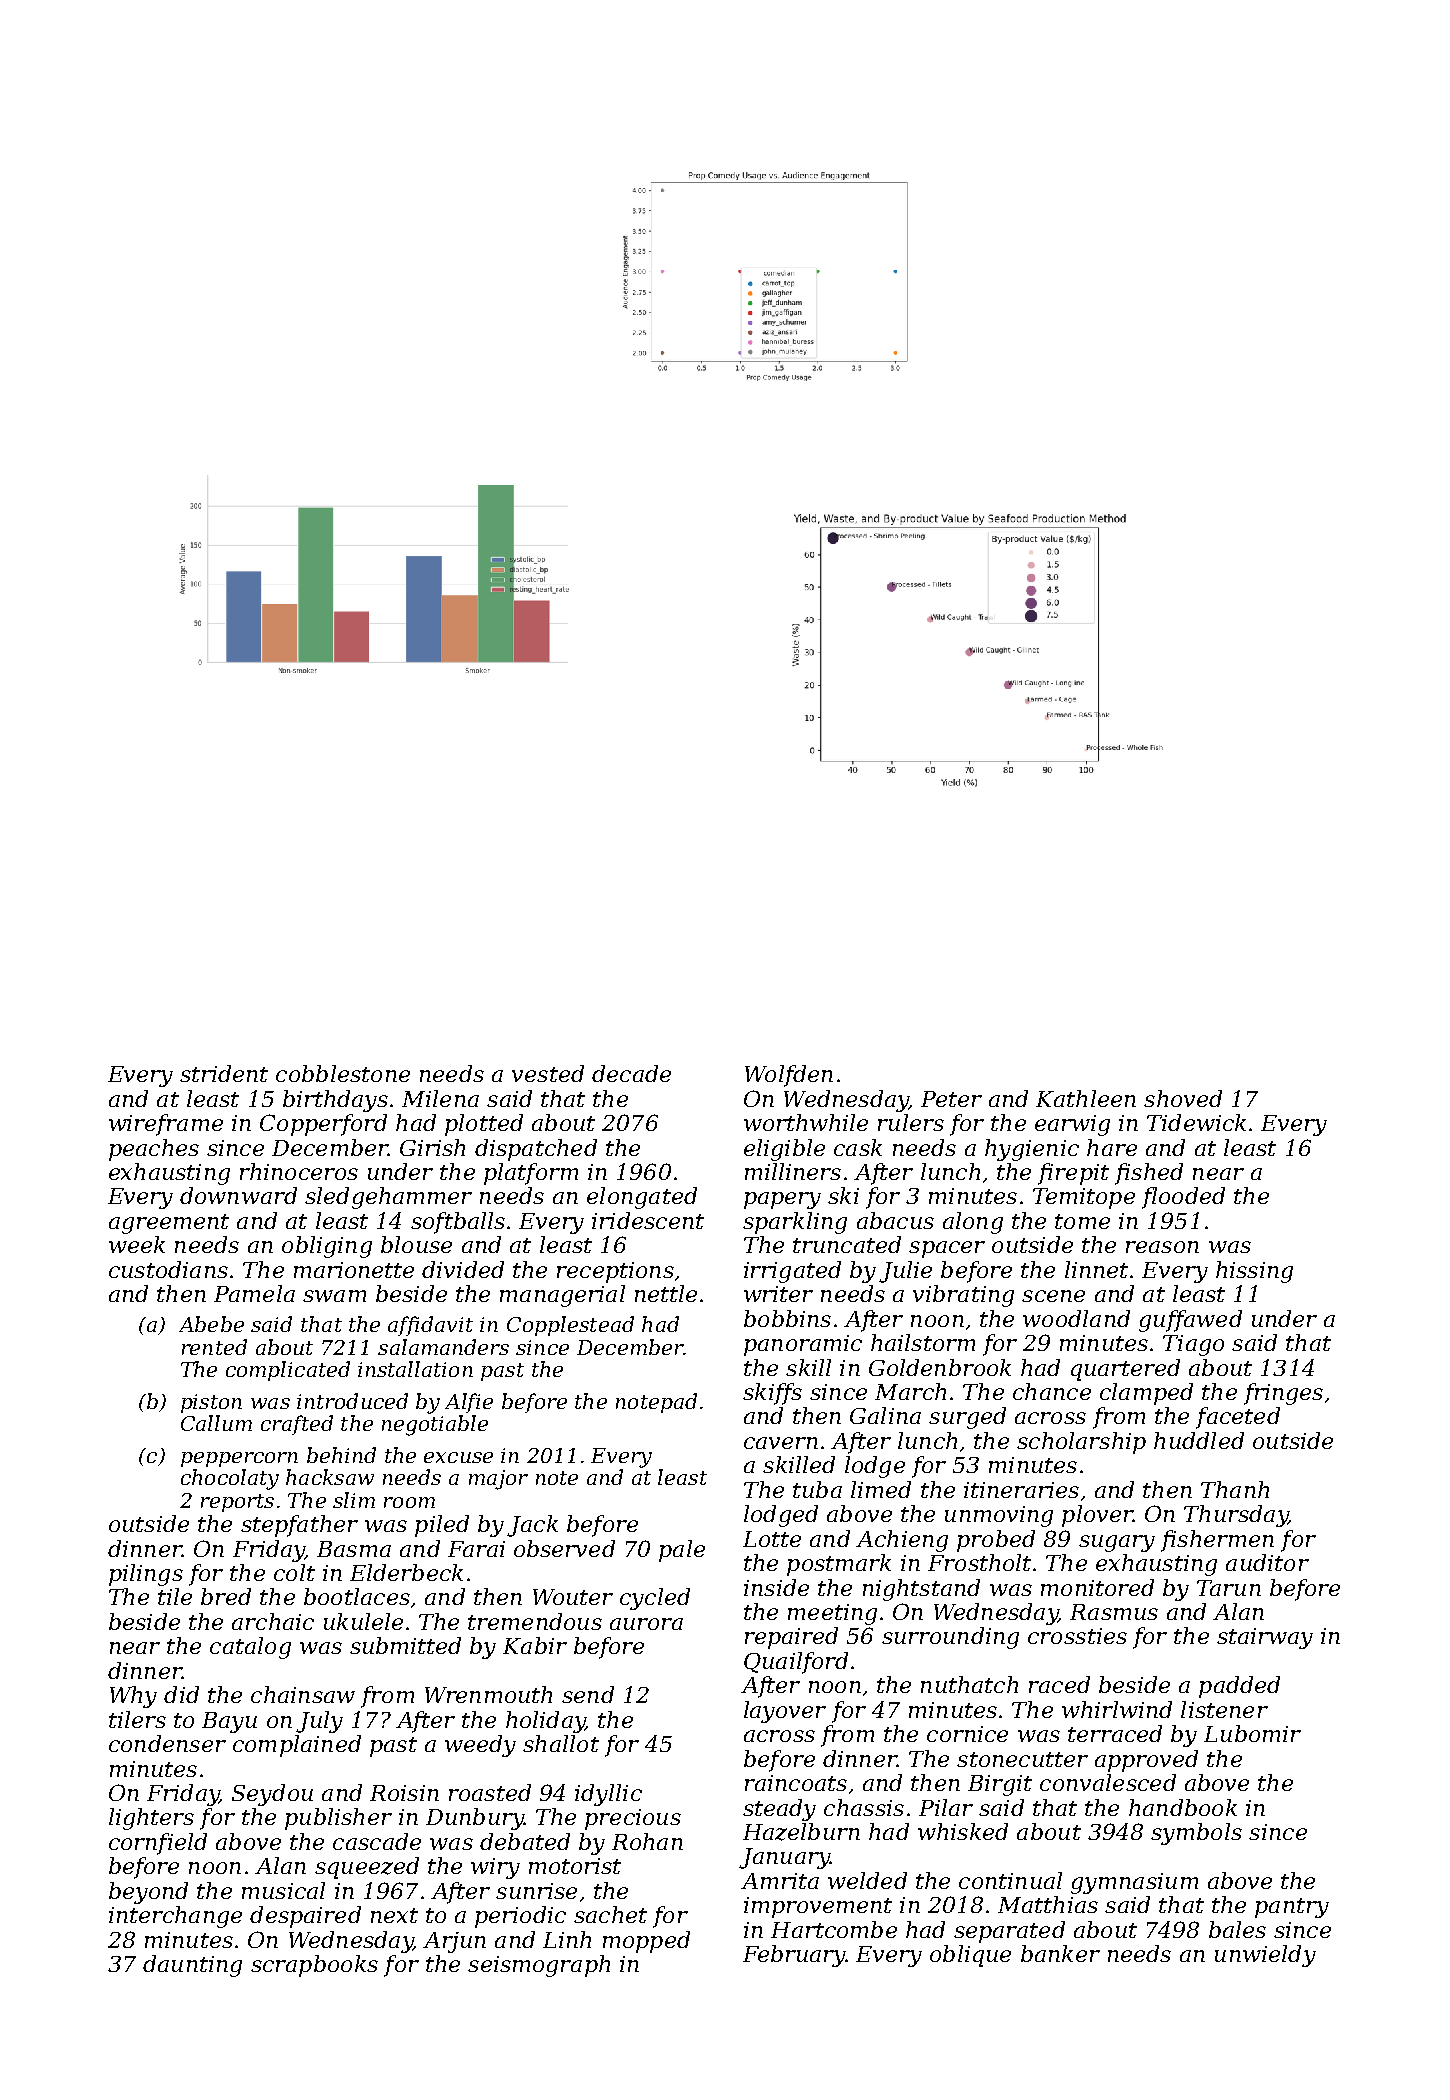  Describe the element at coordinates (224, 1073) in the image. I see `strident` at that location.
